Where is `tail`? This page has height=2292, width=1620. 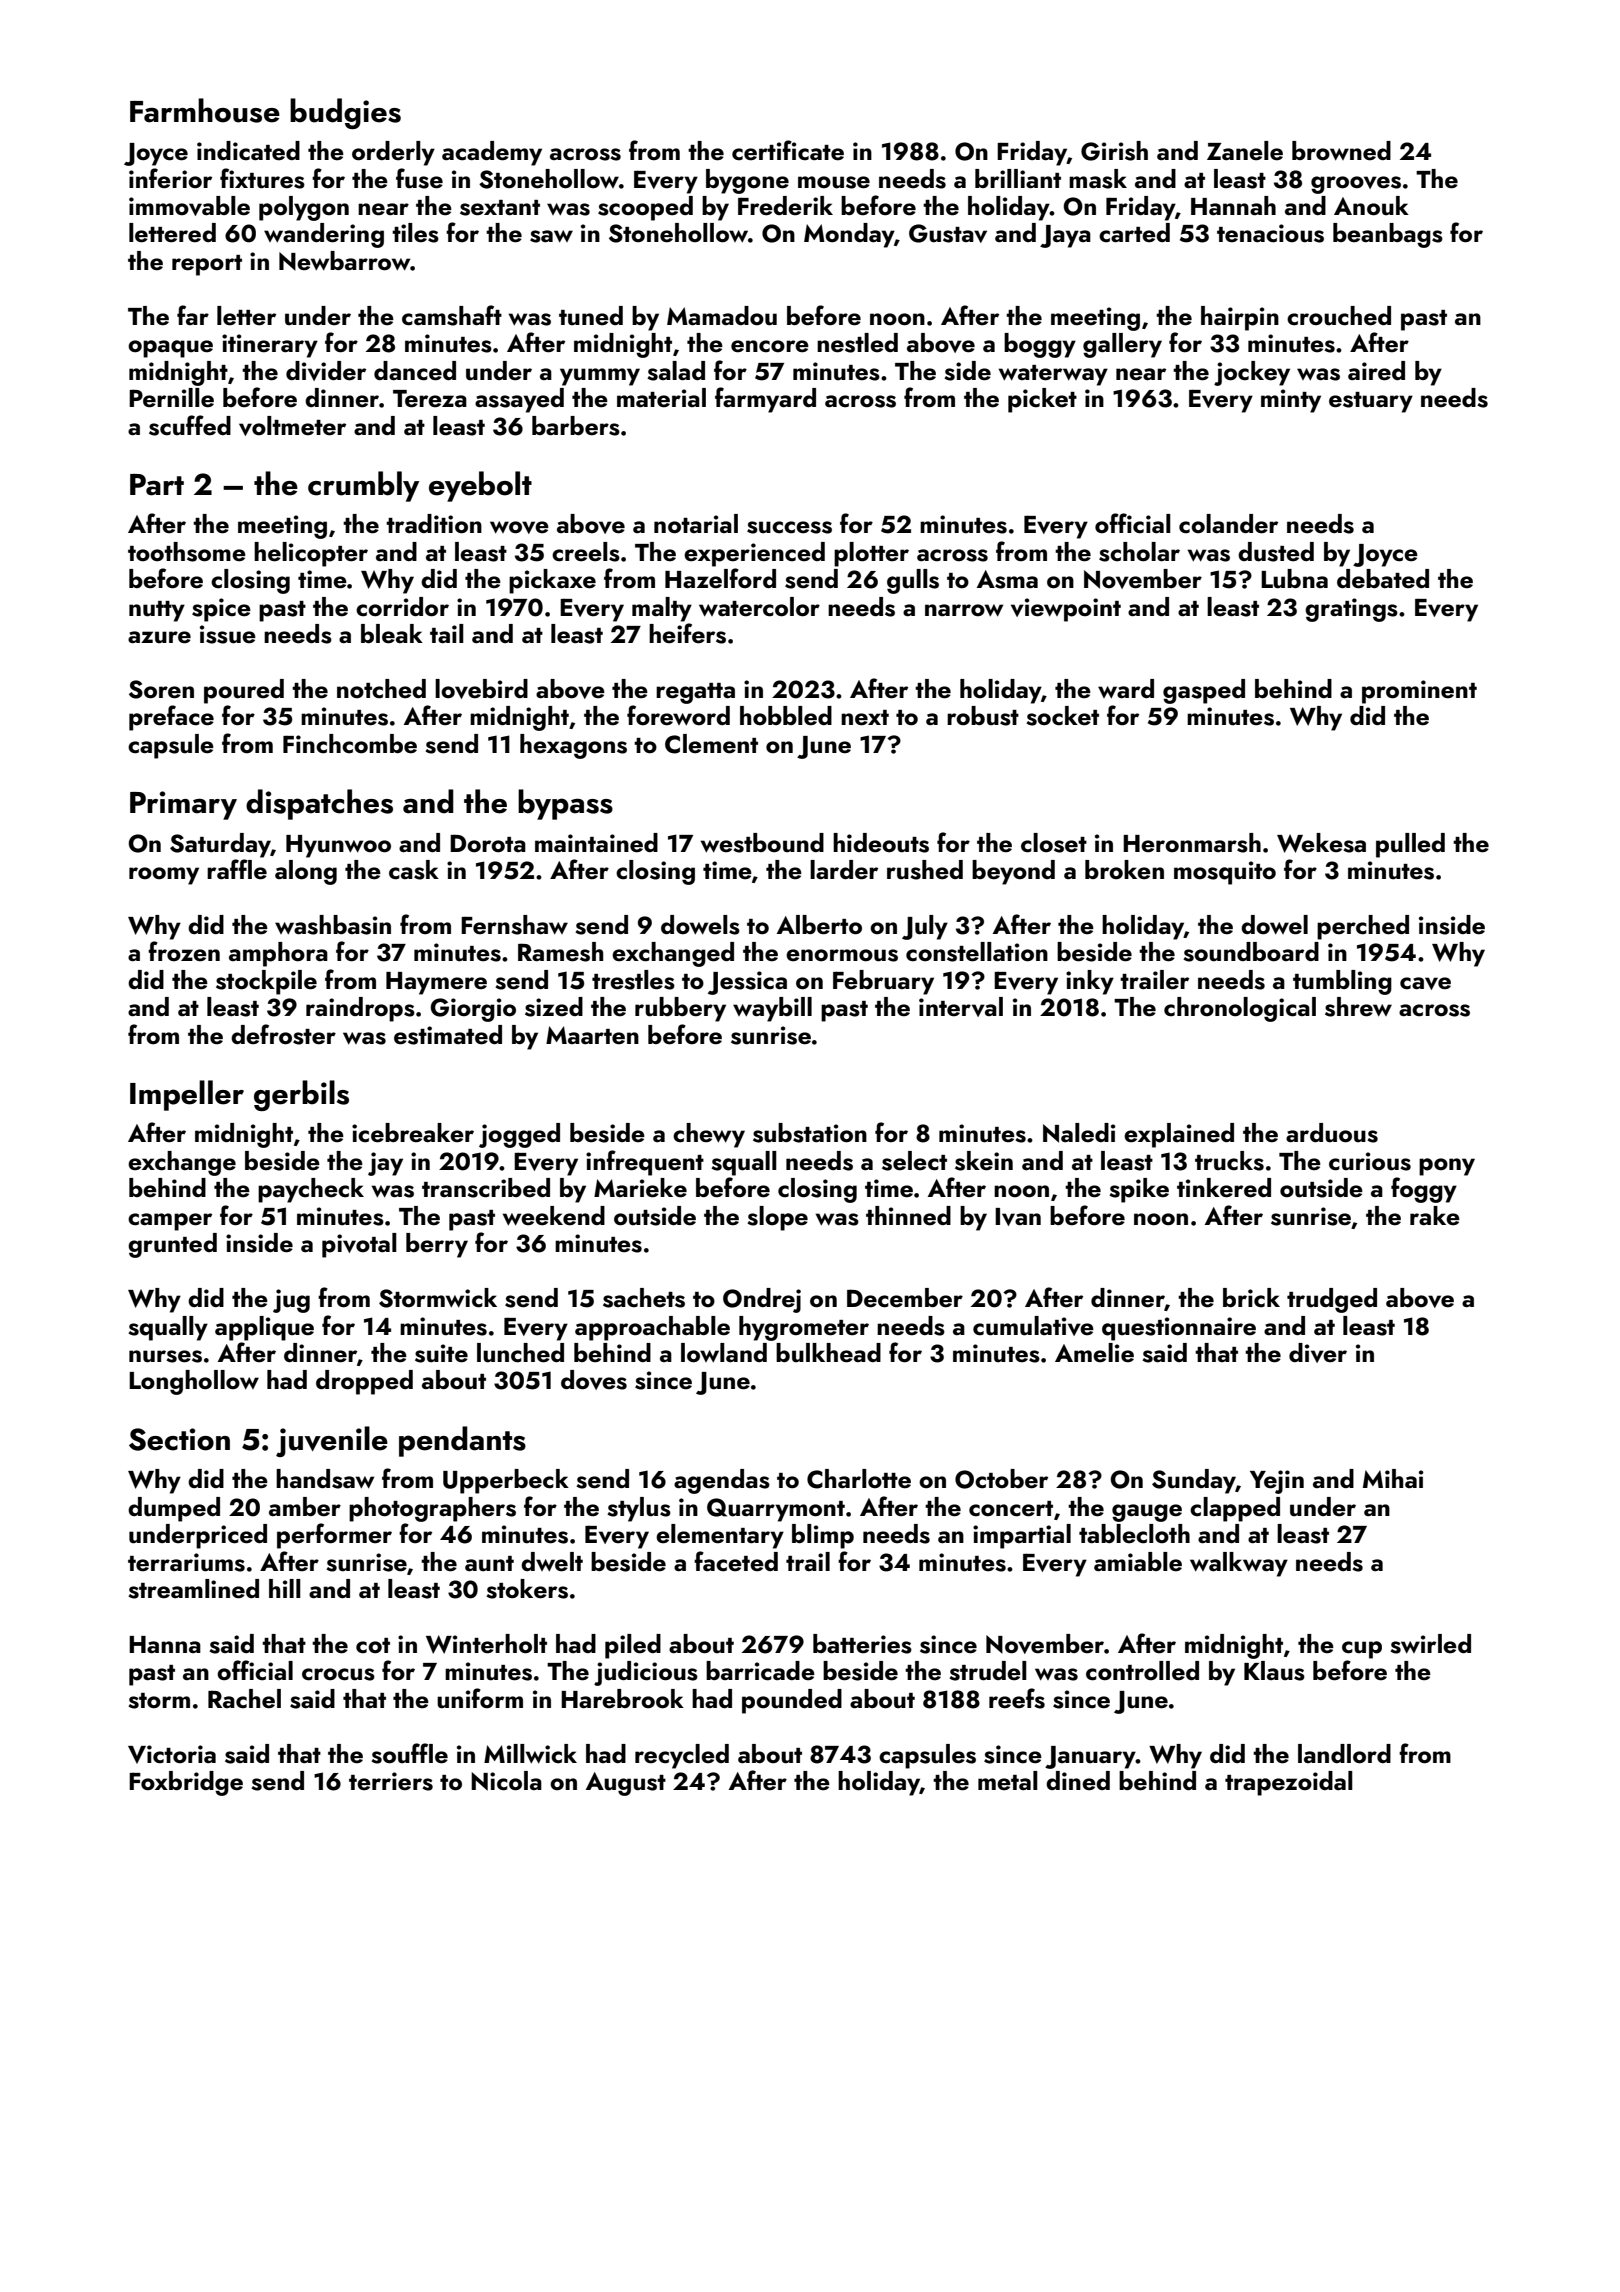 tail is located at coordinates (447, 633).
